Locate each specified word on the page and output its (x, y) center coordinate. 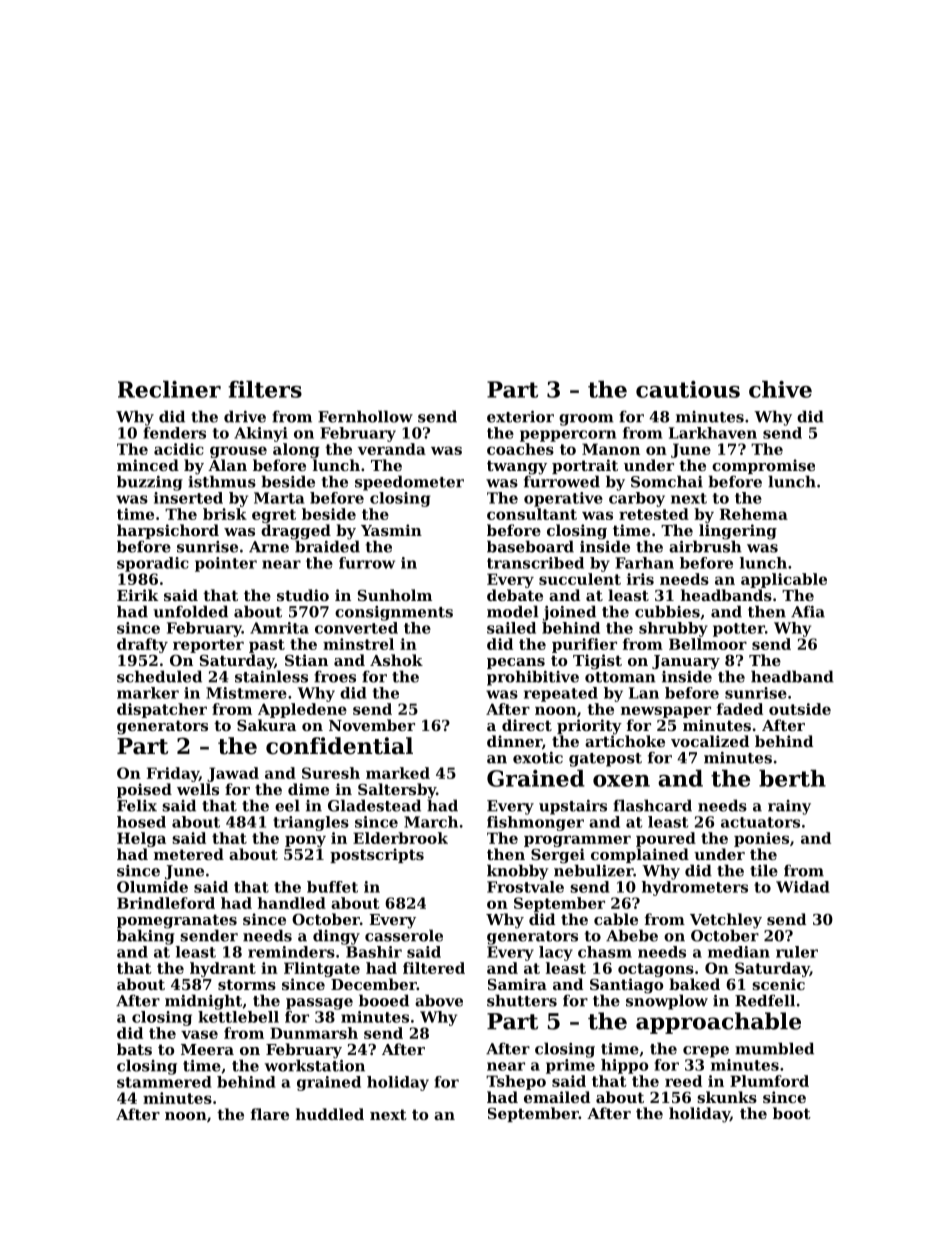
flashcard (652, 805)
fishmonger (535, 823)
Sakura (266, 725)
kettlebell (238, 1017)
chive (780, 389)
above (439, 1000)
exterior (520, 417)
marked (398, 773)
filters (265, 389)
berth (792, 778)
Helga (141, 839)
